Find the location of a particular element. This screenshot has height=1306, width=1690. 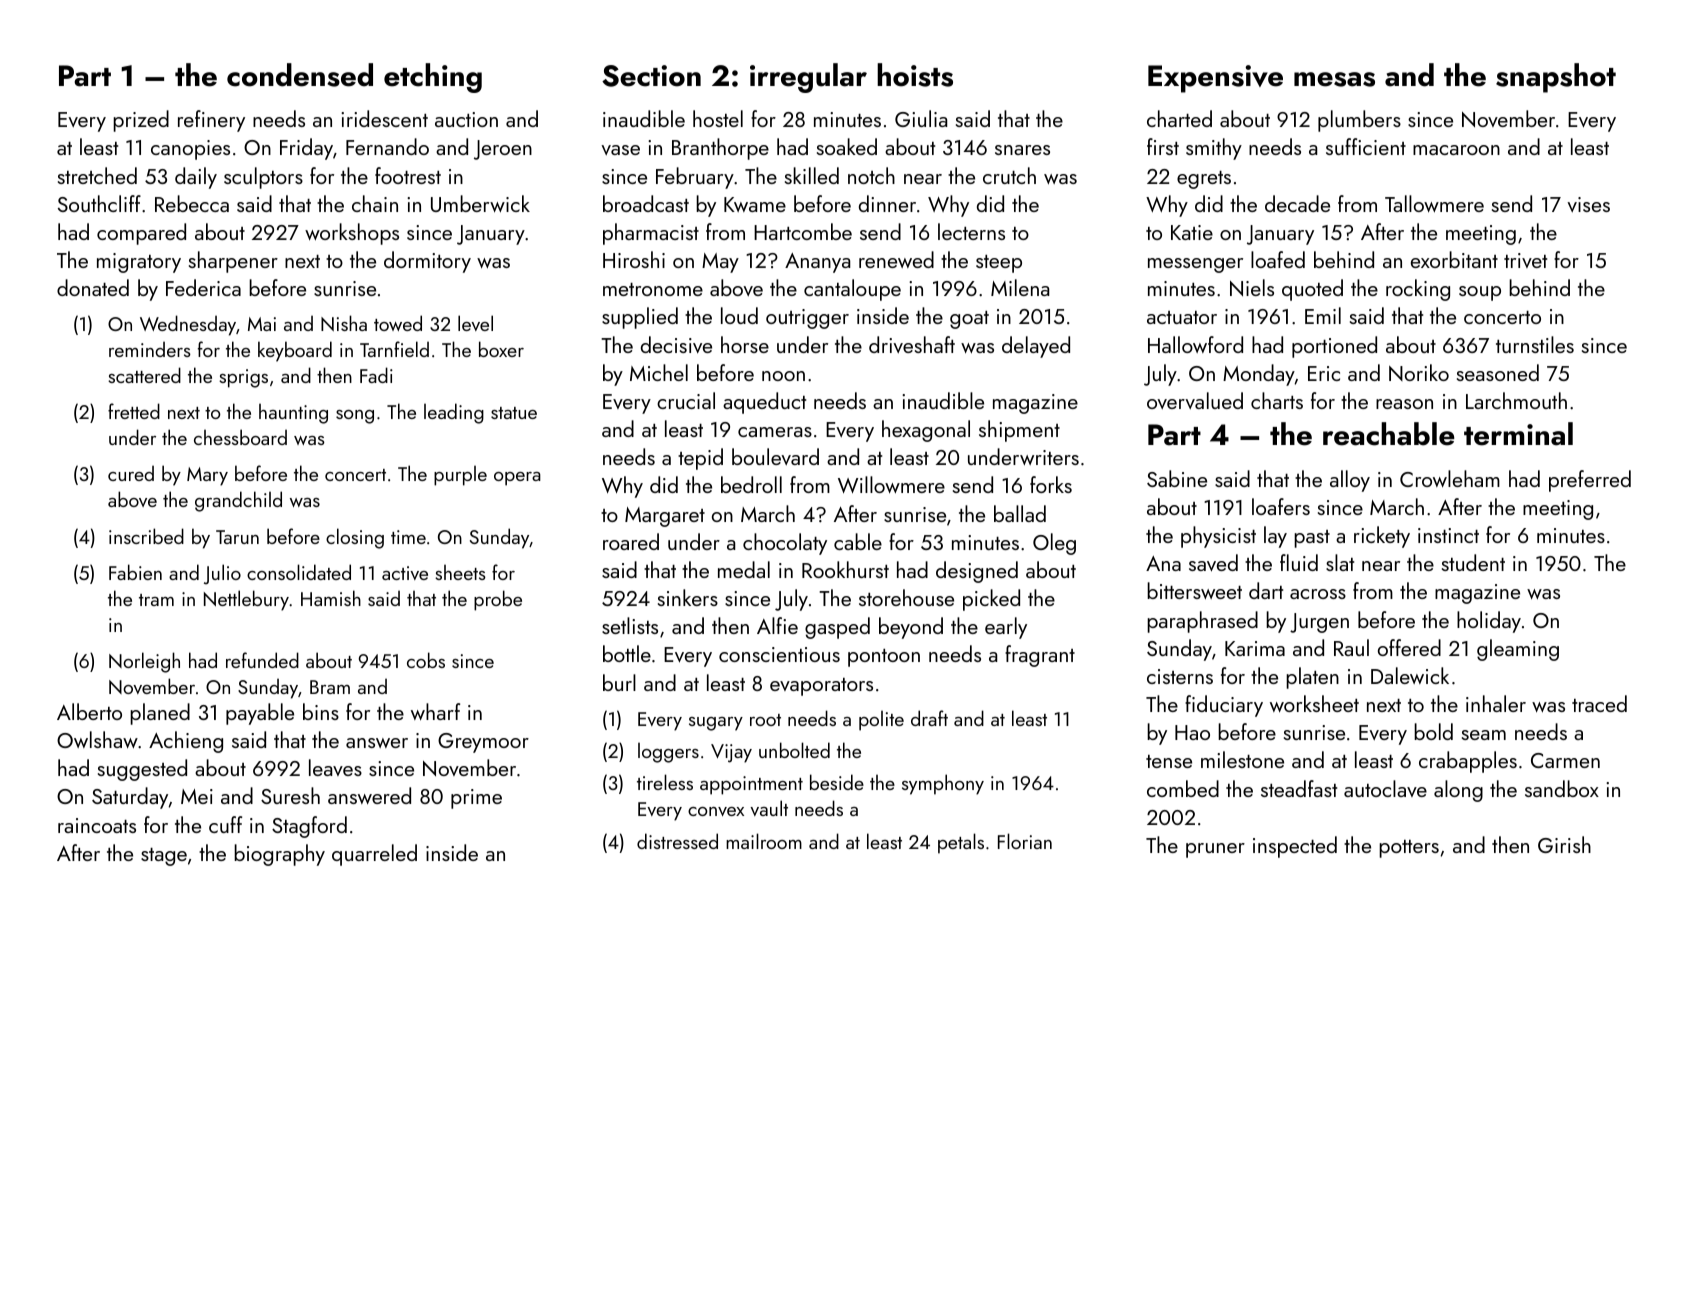

stage is located at coordinates (164, 857).
